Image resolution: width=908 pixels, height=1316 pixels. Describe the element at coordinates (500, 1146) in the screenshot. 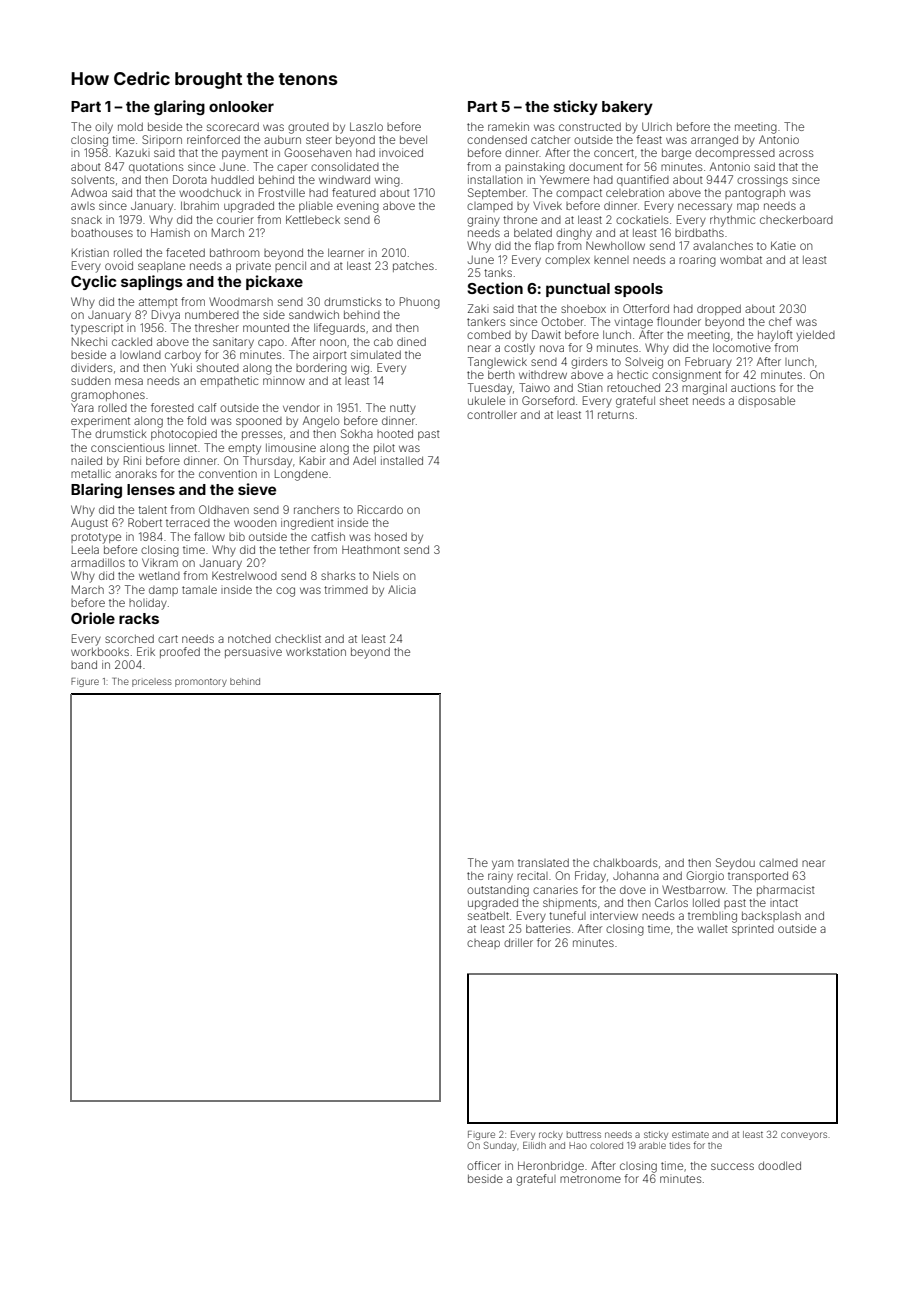

I see `Sunday` at that location.
